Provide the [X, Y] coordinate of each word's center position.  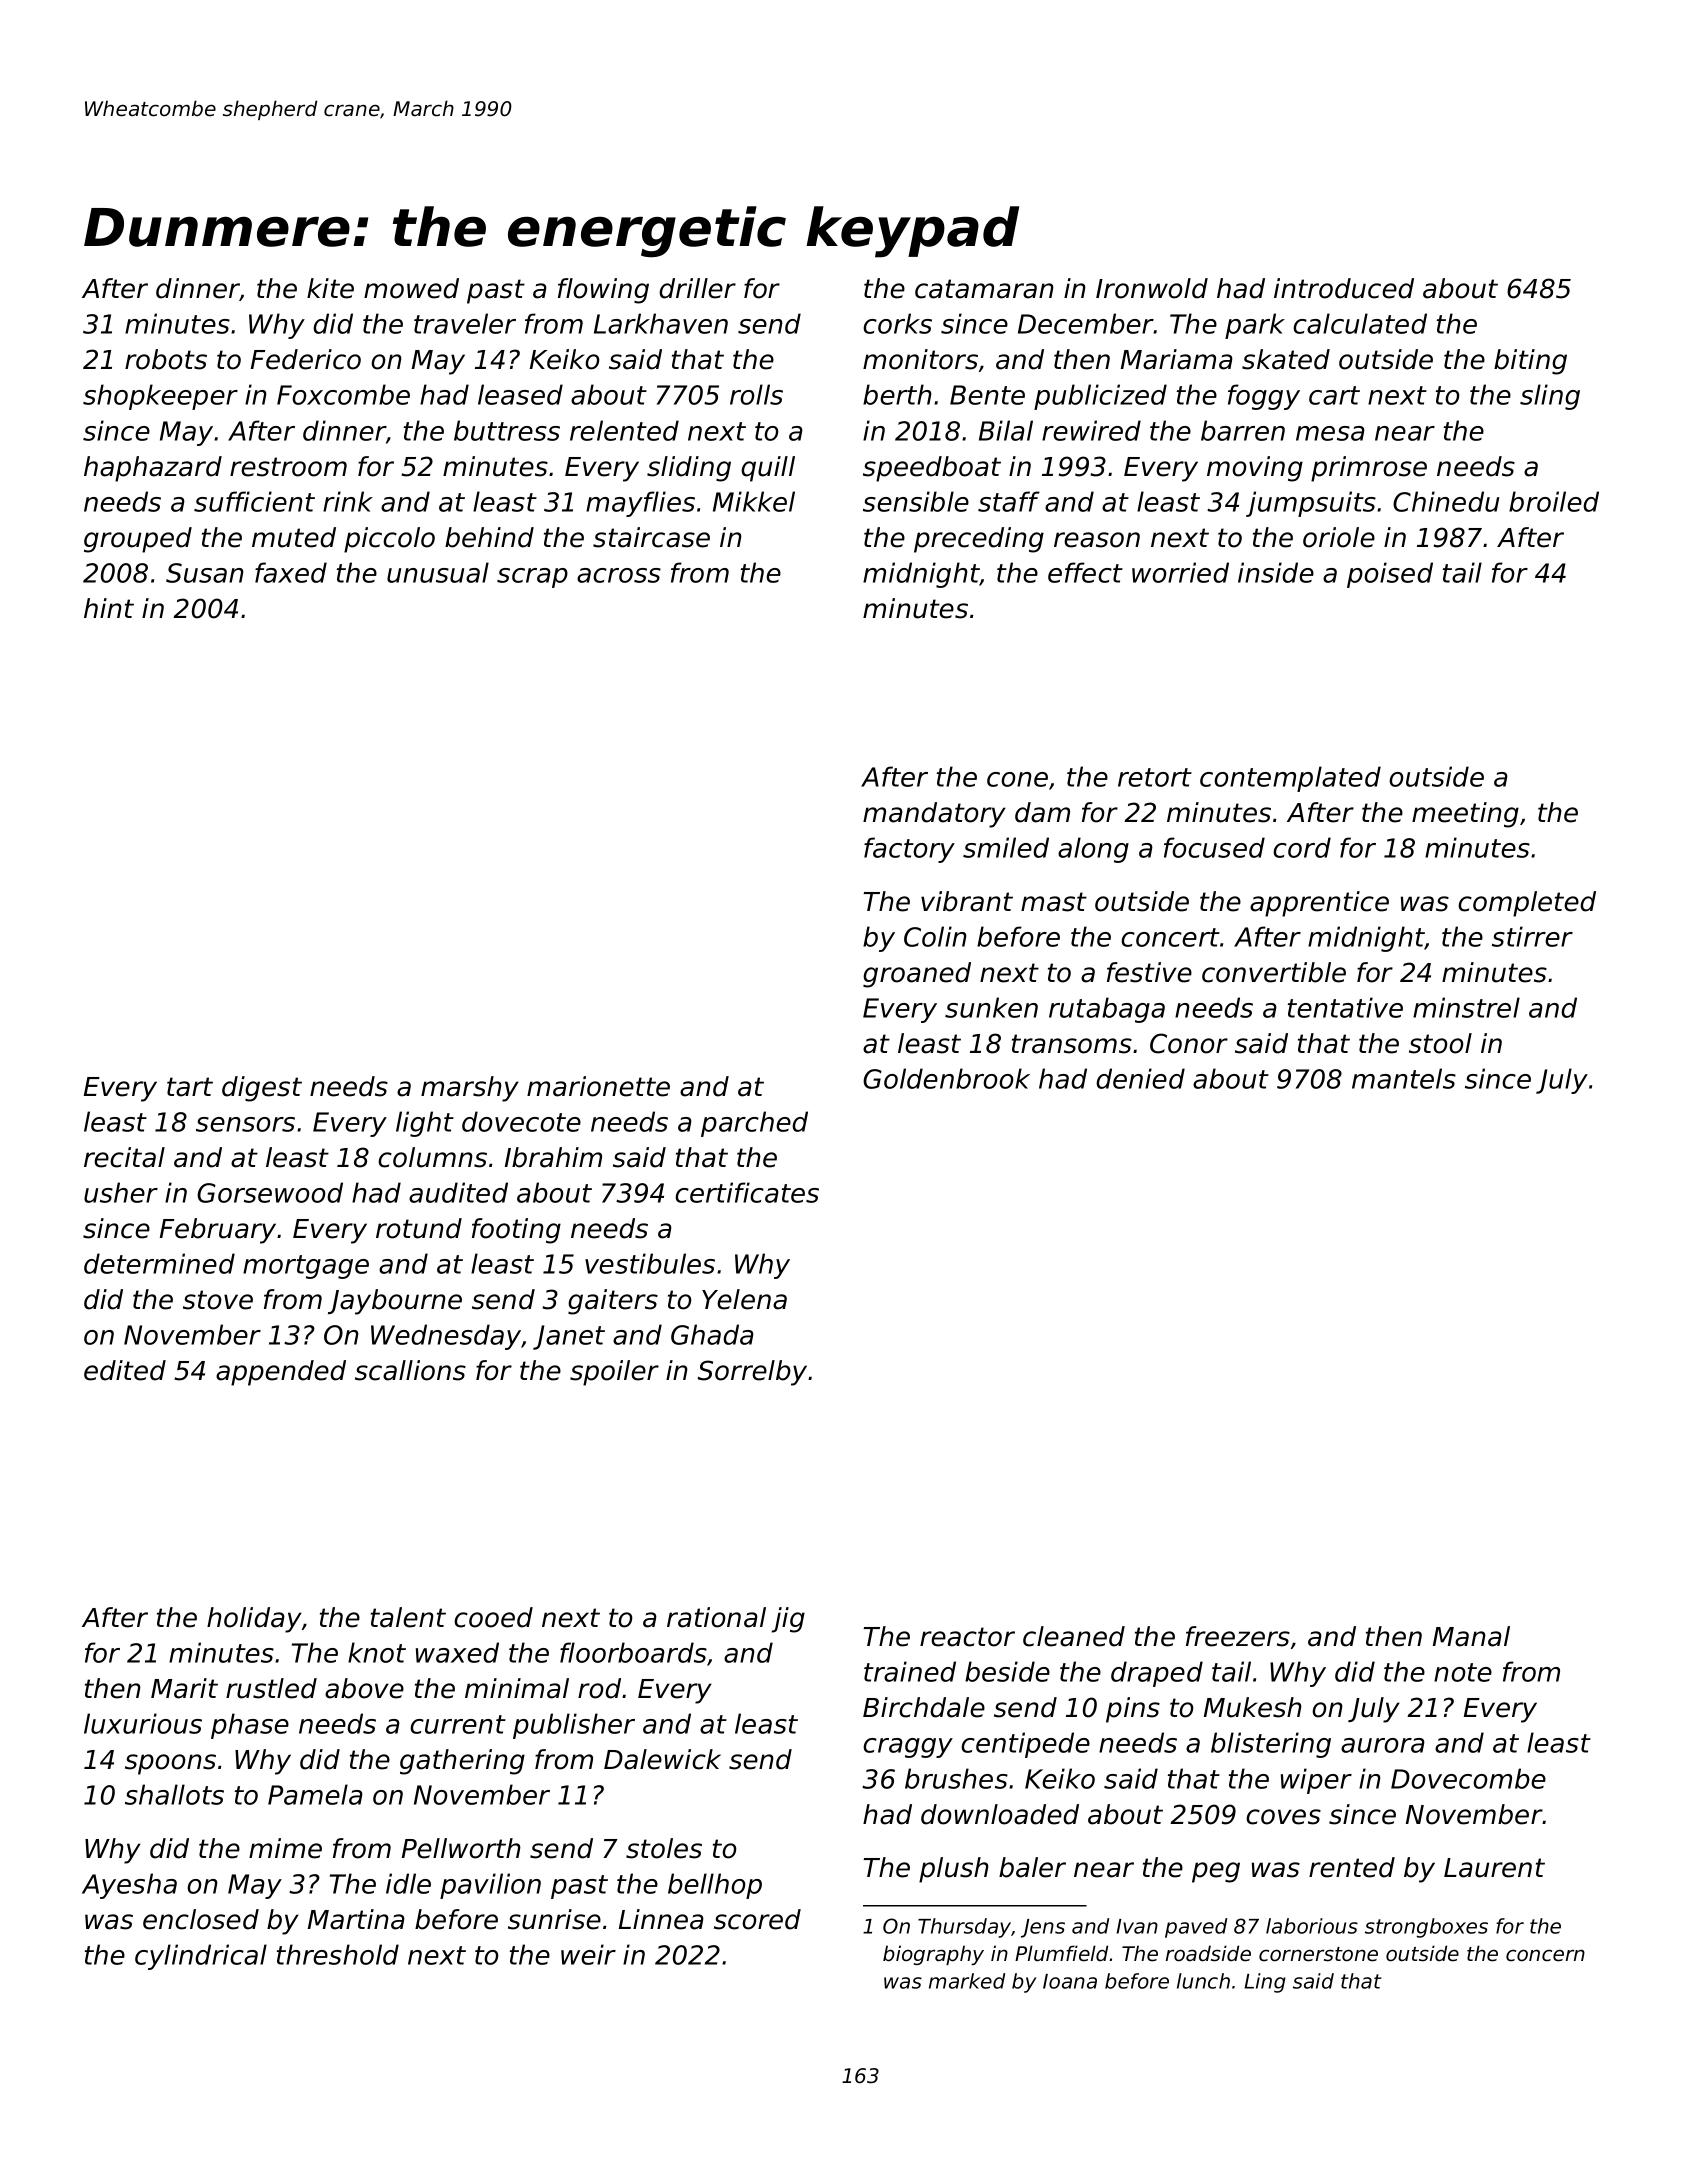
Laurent [1494, 1868]
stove [218, 1300]
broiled [1554, 501]
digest [262, 1089]
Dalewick [662, 1759]
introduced [1344, 288]
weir [588, 1954]
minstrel [1466, 1007]
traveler [465, 323]
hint [109, 608]
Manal [1471, 1636]
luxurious [143, 1723]
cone [1017, 779]
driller [697, 288]
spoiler [614, 1373]
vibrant [967, 901]
